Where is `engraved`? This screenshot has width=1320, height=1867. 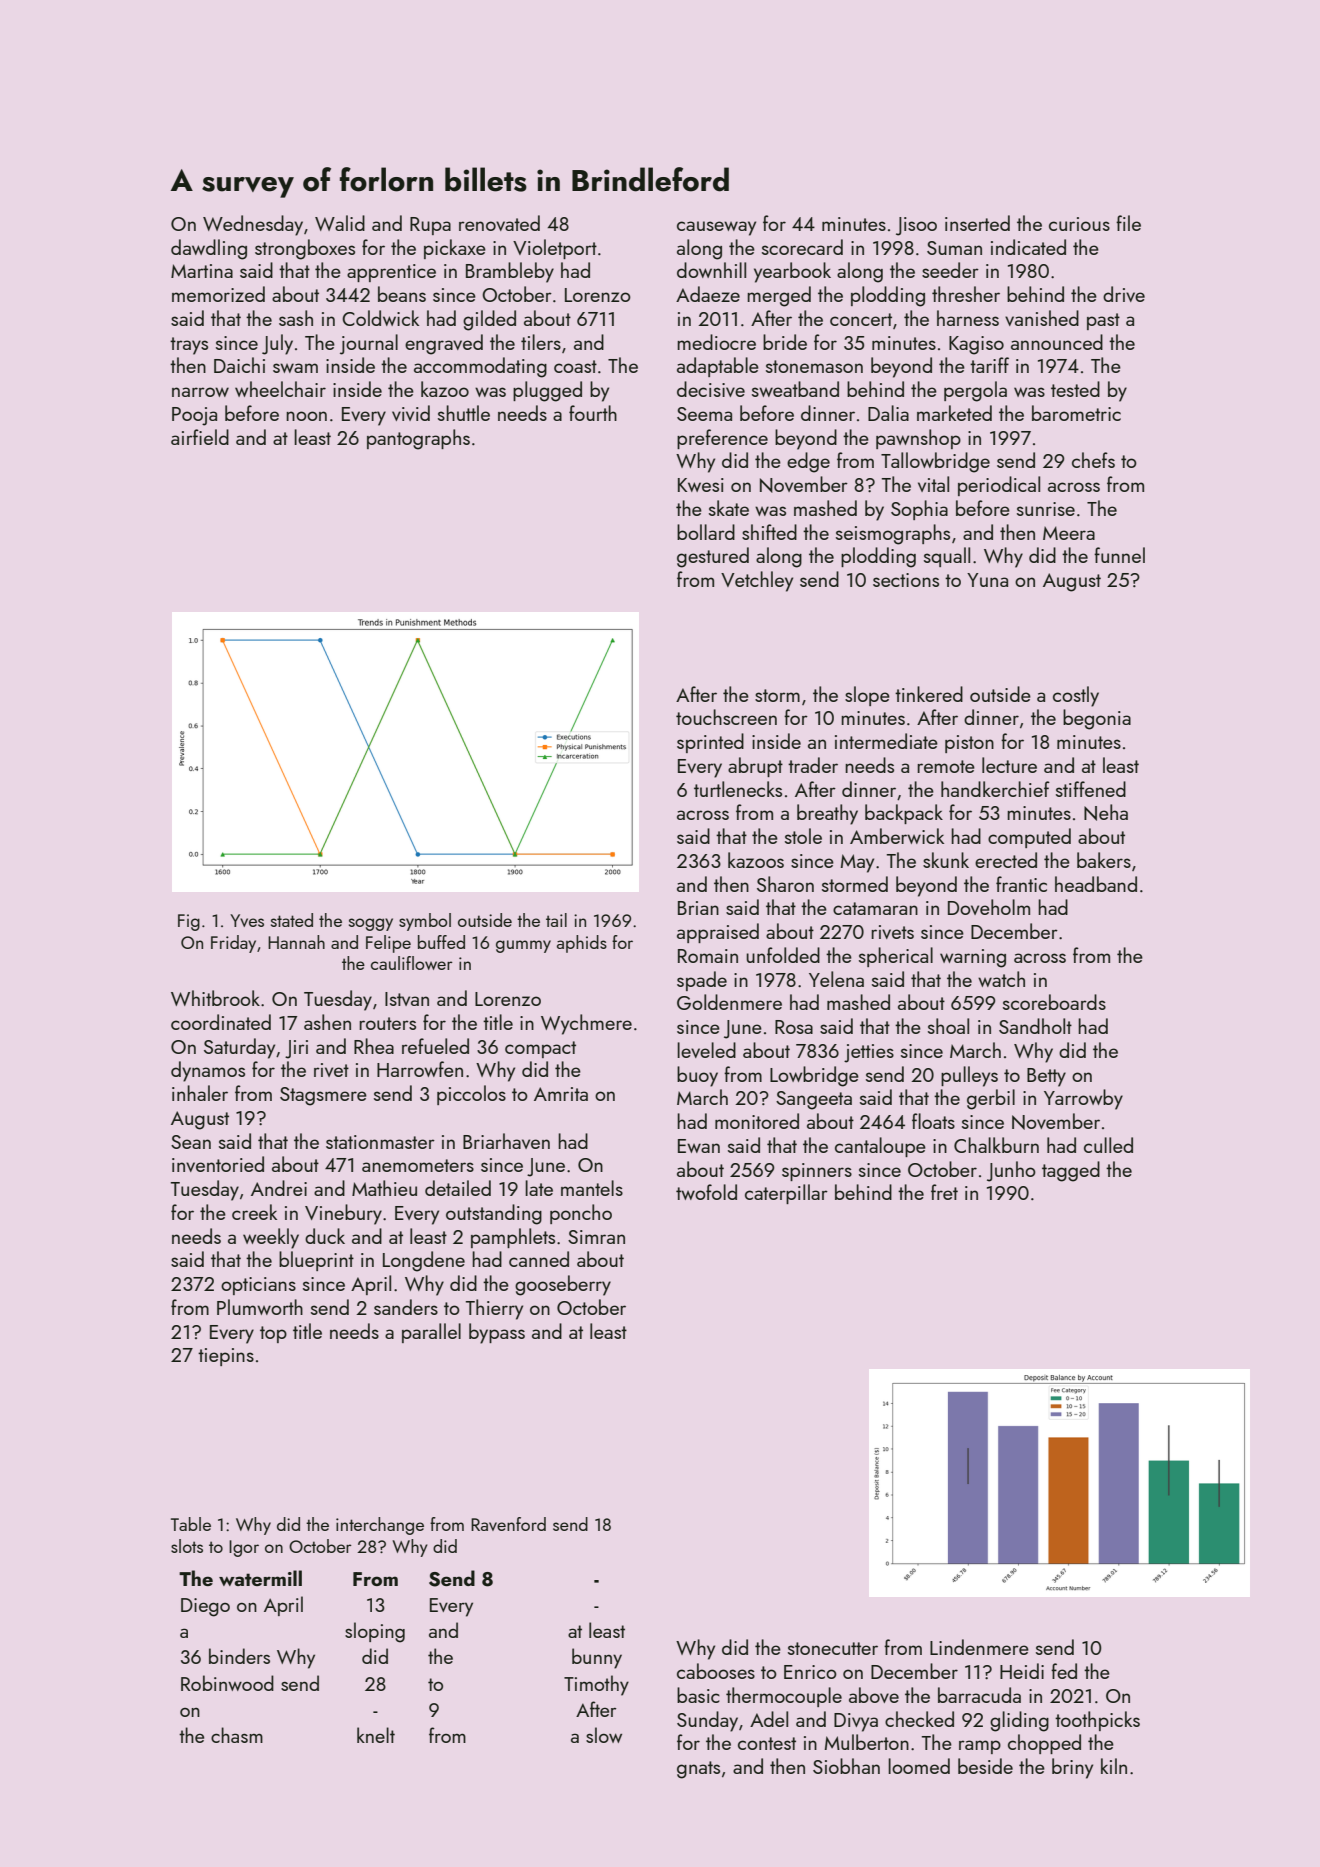 engraved is located at coordinates (444, 344).
